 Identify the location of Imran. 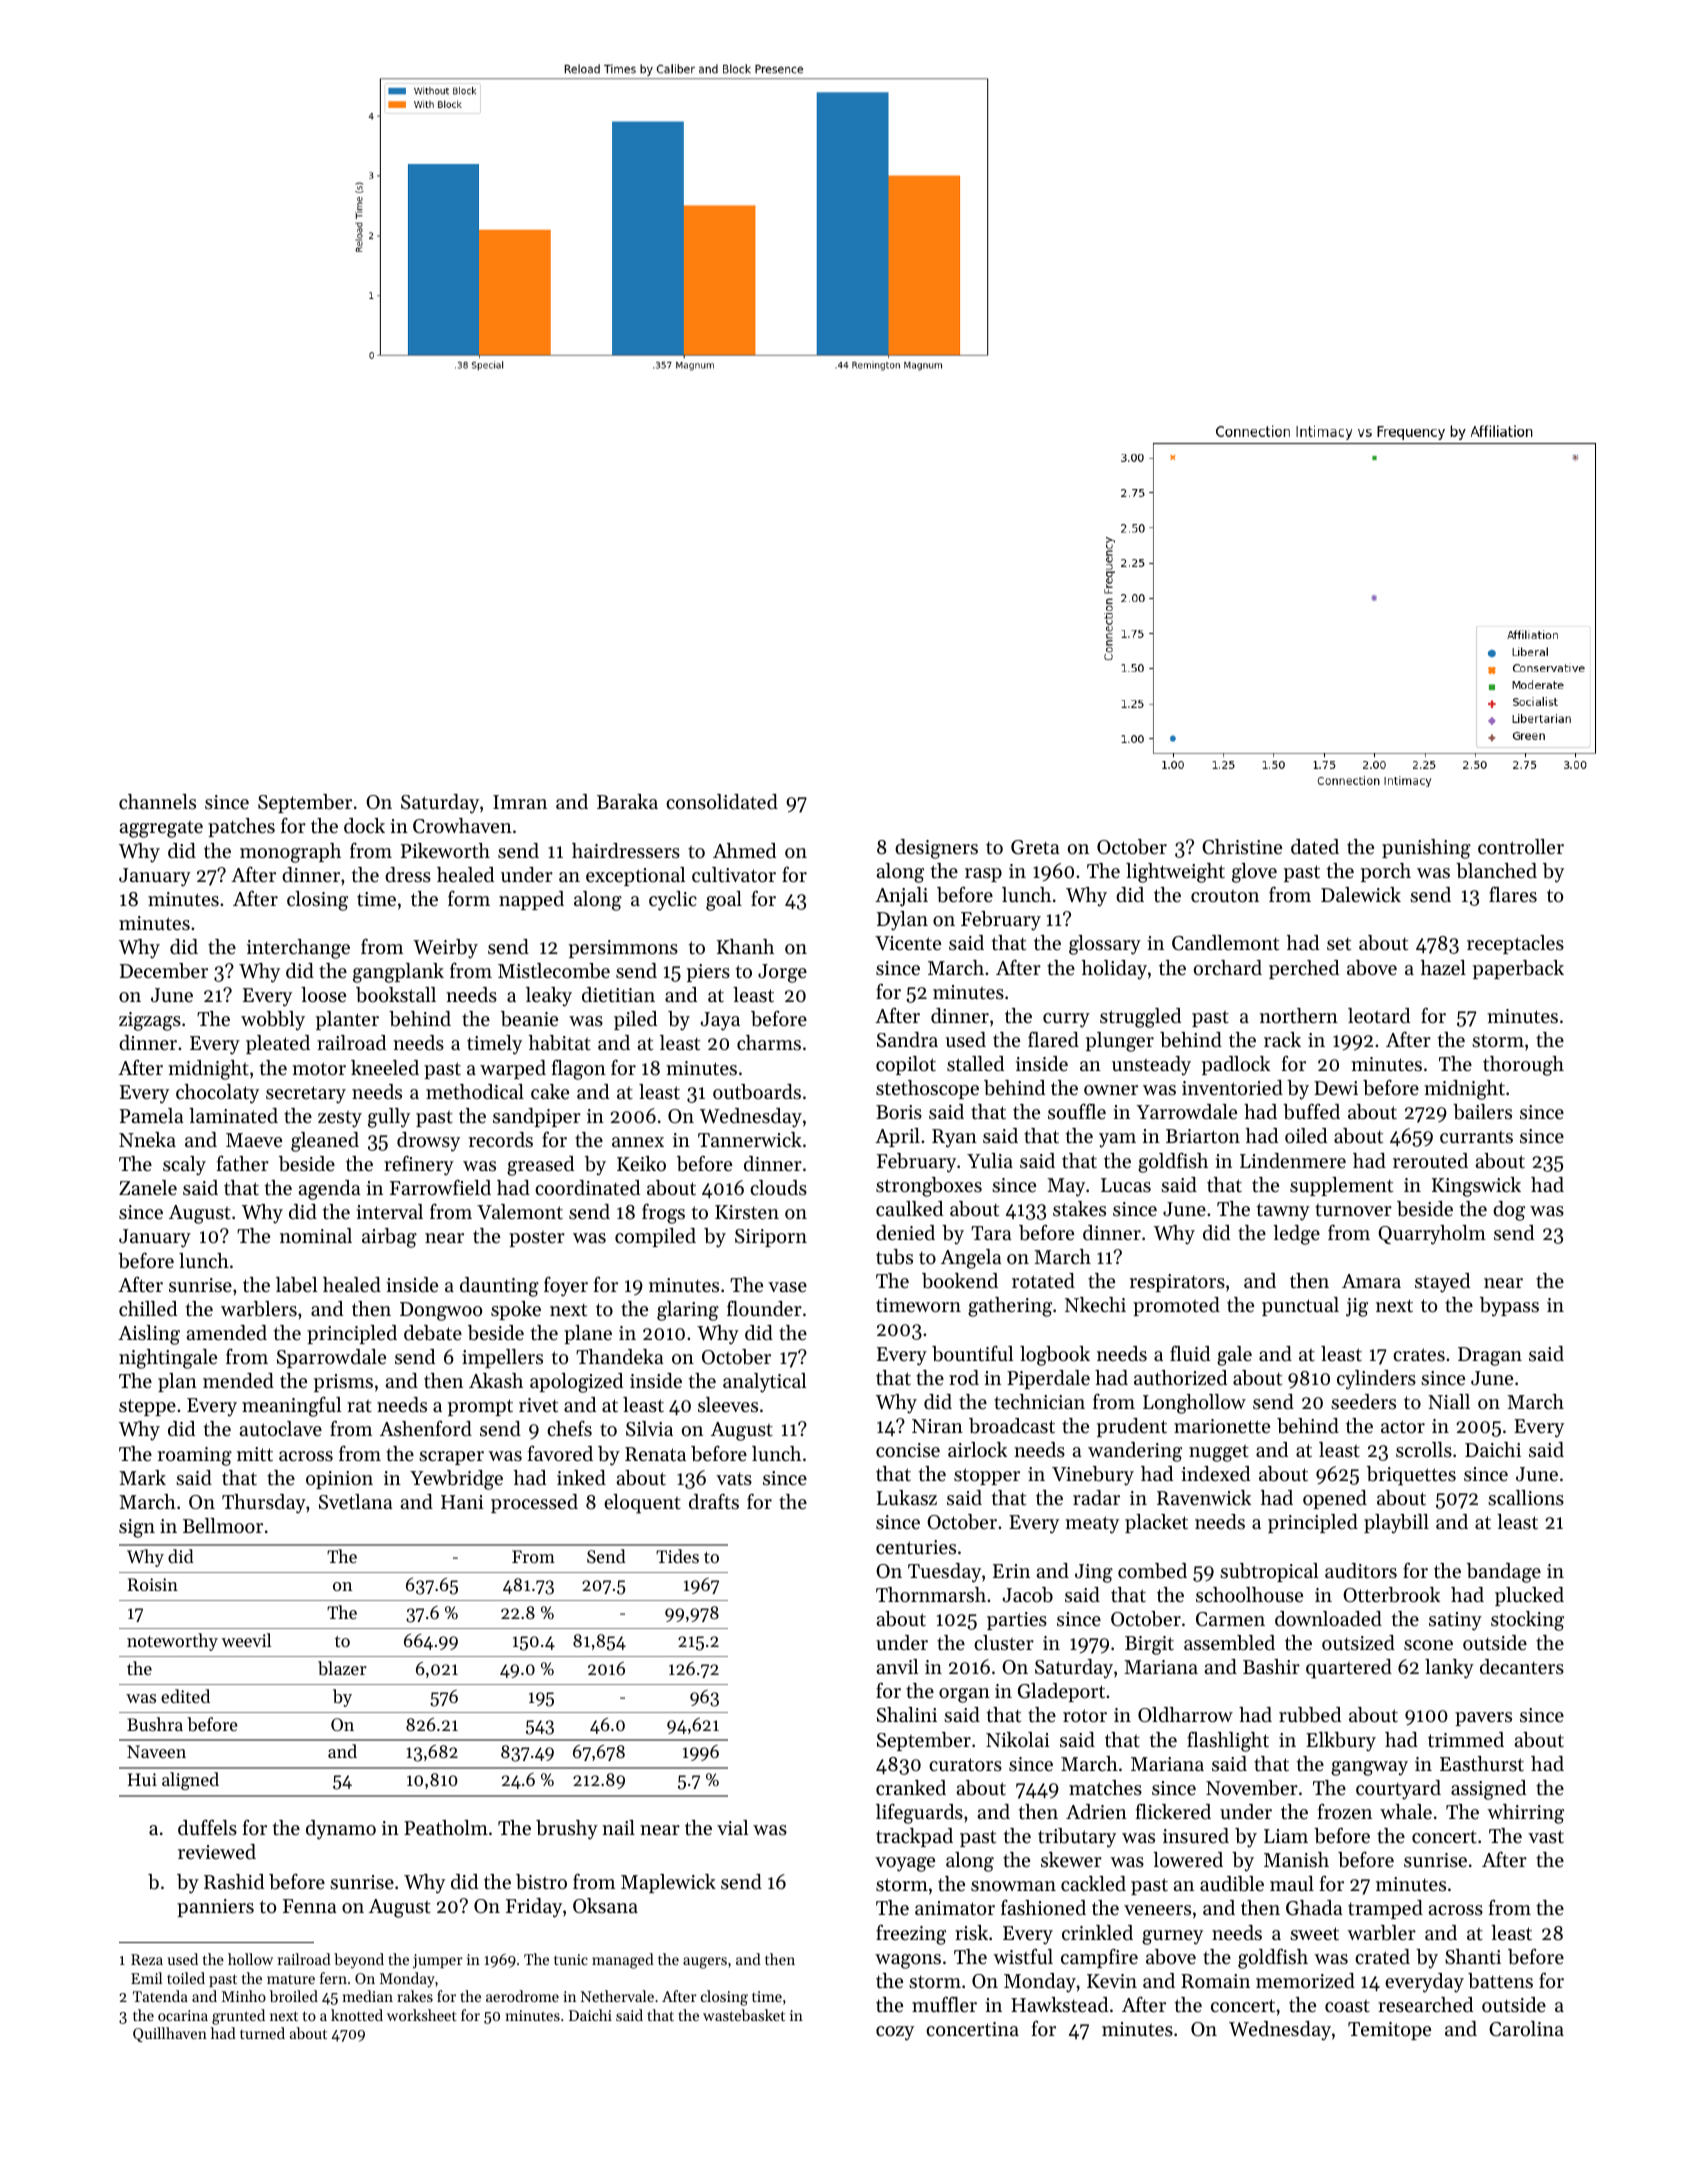
(520, 802).
